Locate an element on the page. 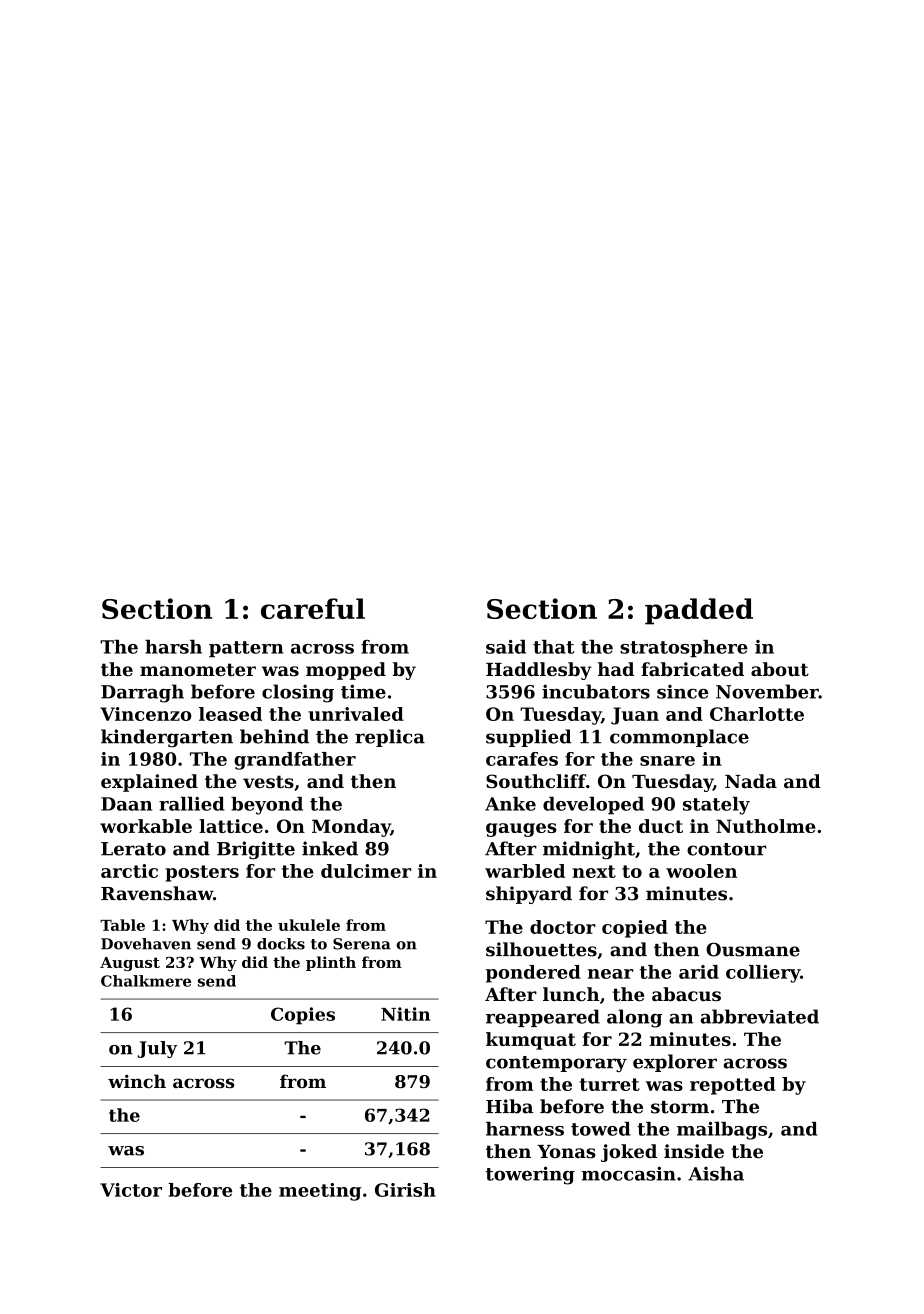 This page has width=924, height=1314. Daan is located at coordinates (126, 804).
